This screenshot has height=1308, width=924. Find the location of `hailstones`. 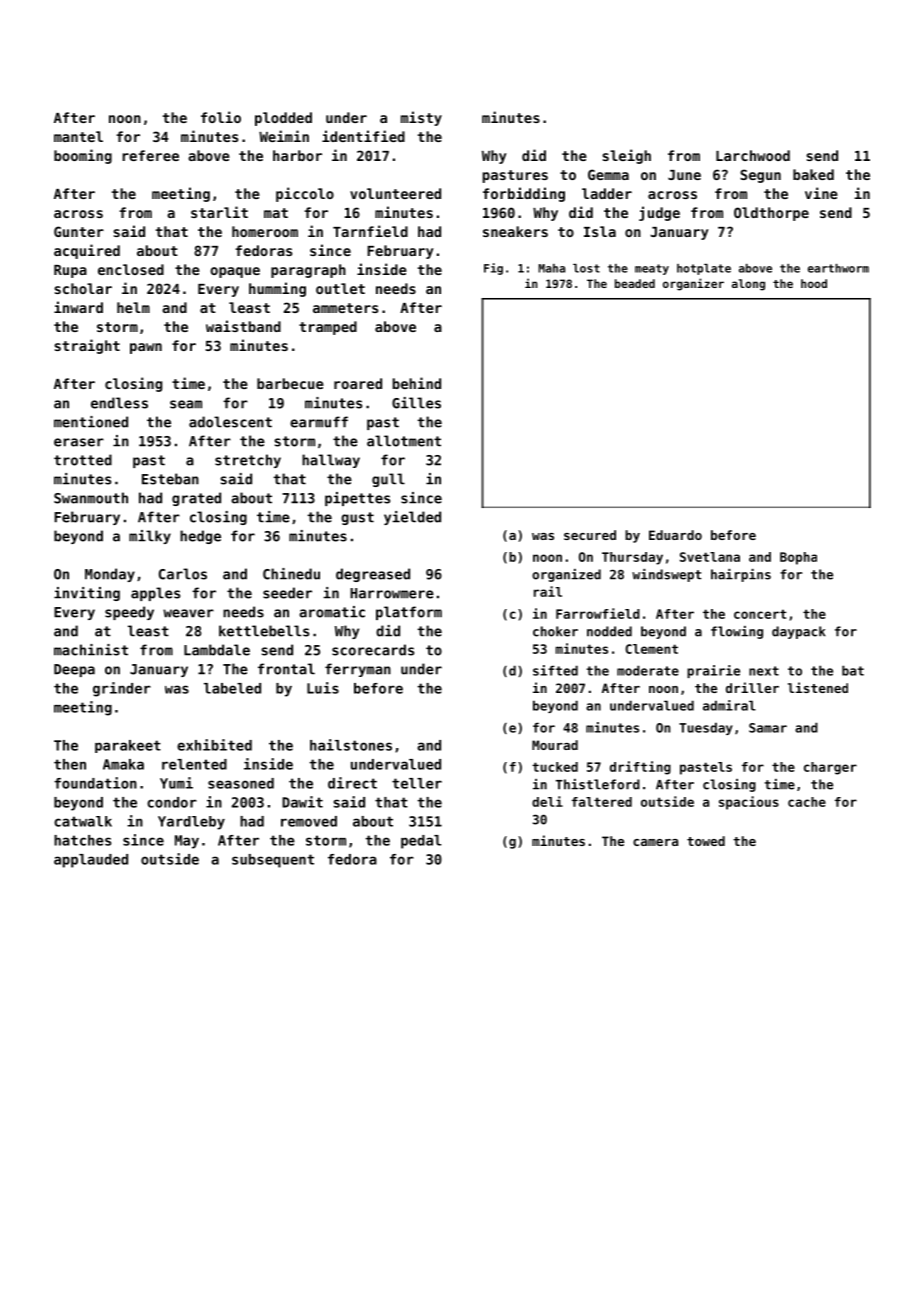

hailstones is located at coordinates (351, 745).
